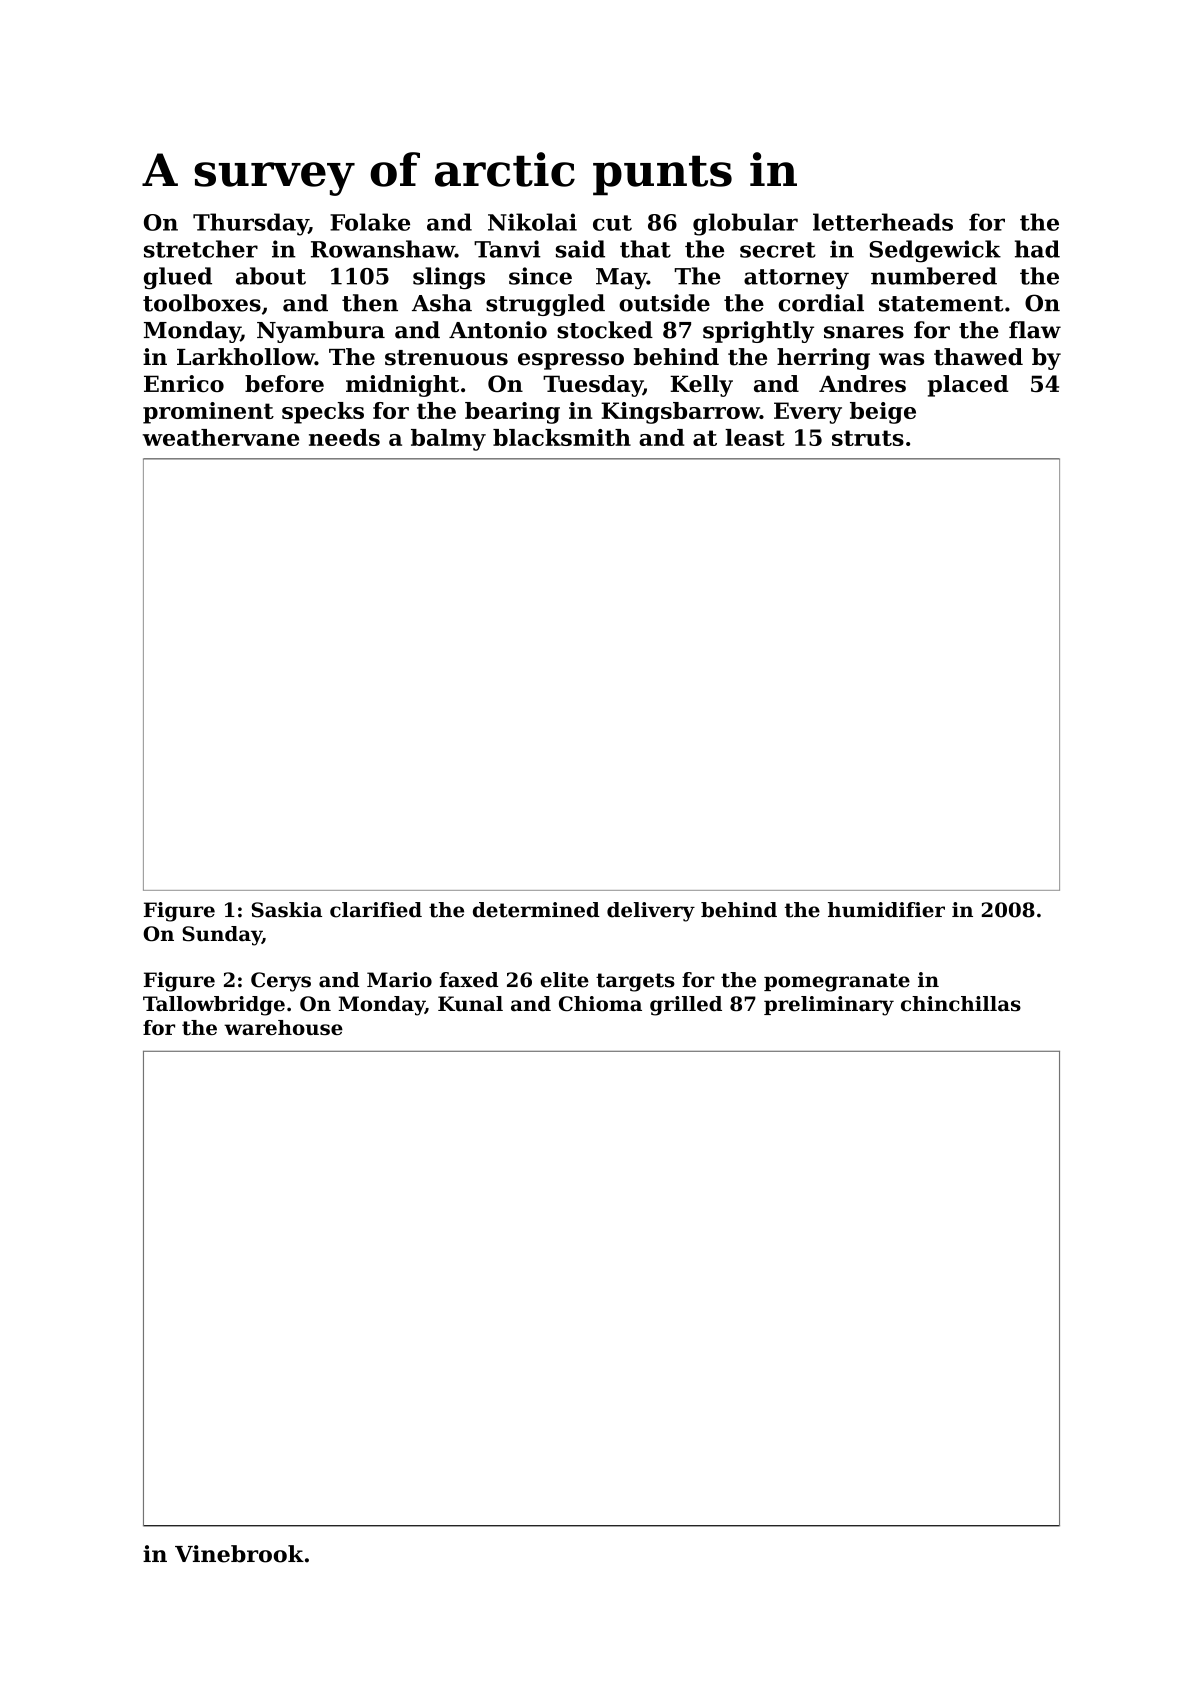 The image size is (1203, 1702). I want to click on Folake, so click(370, 222).
